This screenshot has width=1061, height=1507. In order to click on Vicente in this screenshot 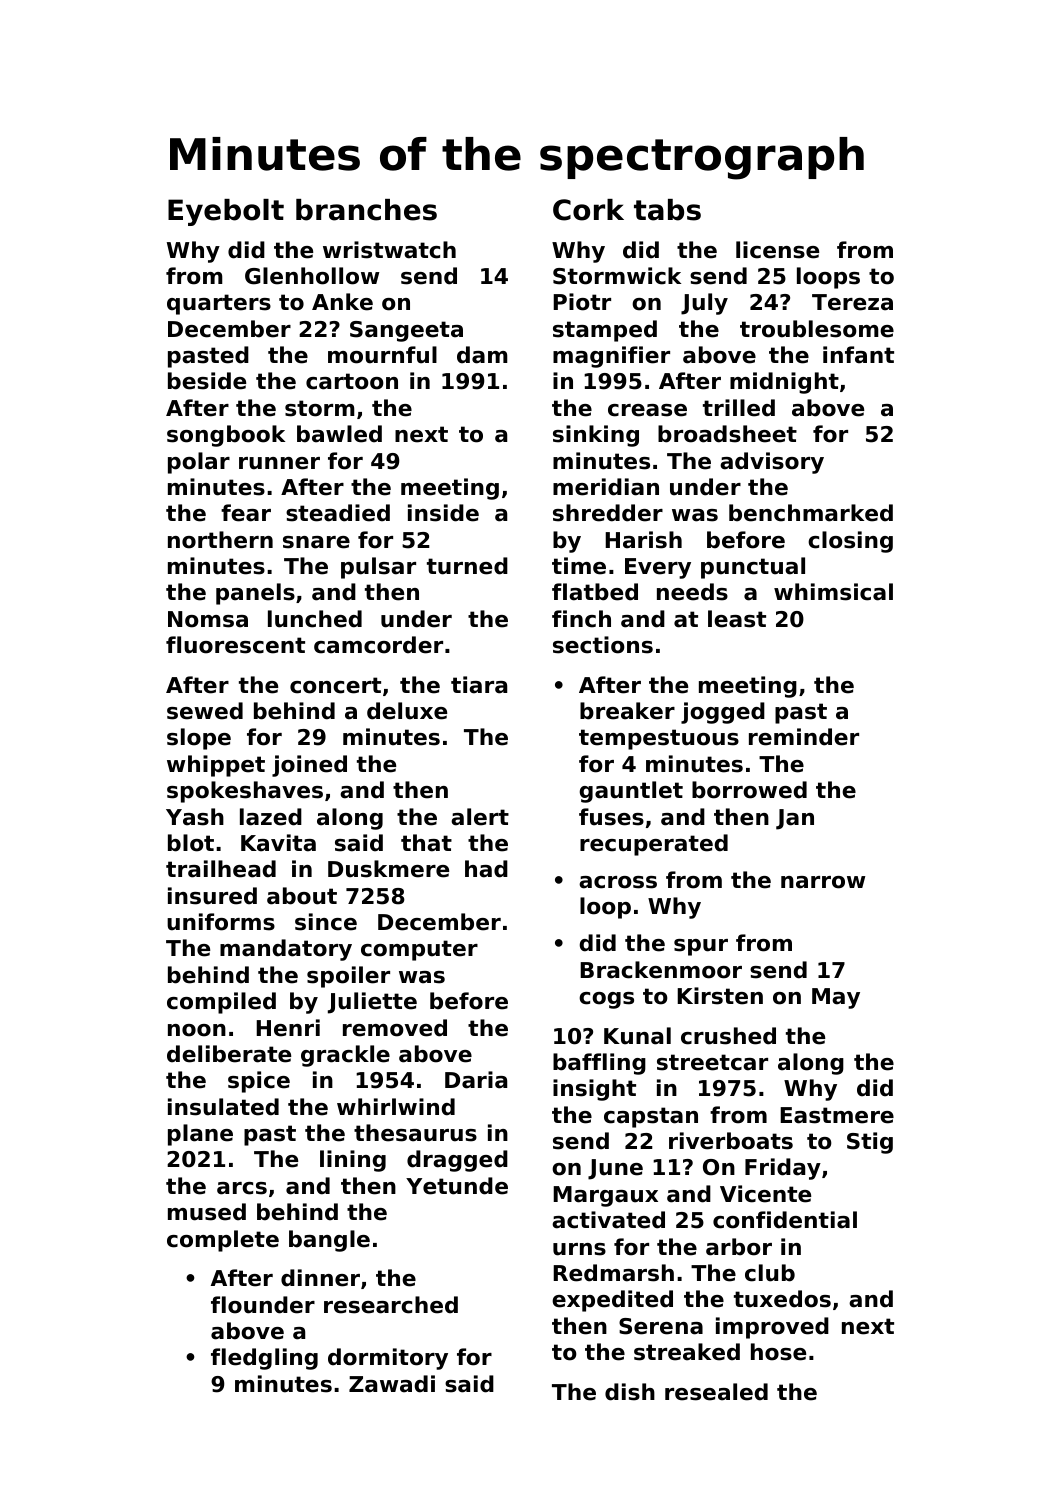, I will do `click(765, 1194)`.
